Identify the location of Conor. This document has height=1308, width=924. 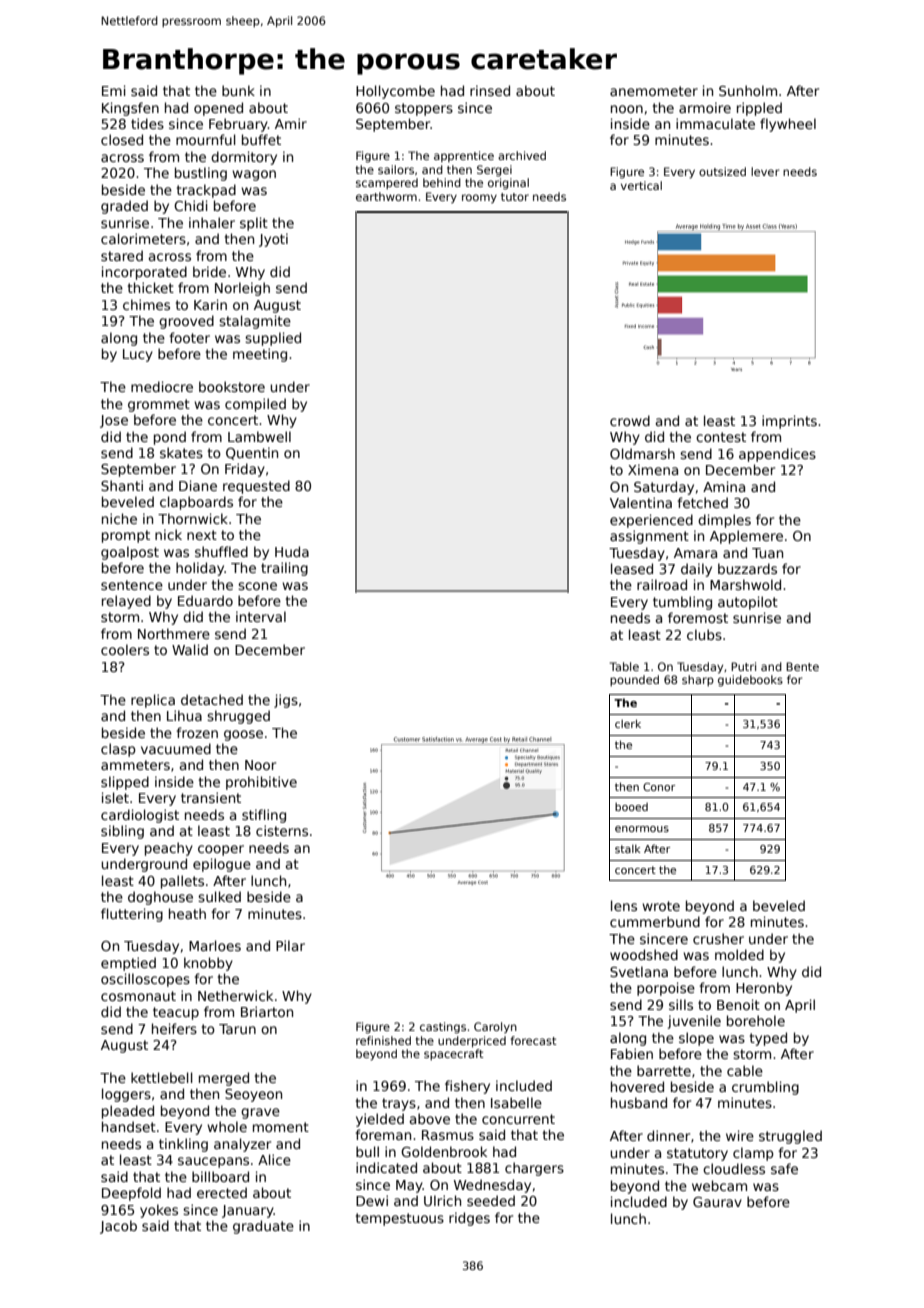
(659, 787).
